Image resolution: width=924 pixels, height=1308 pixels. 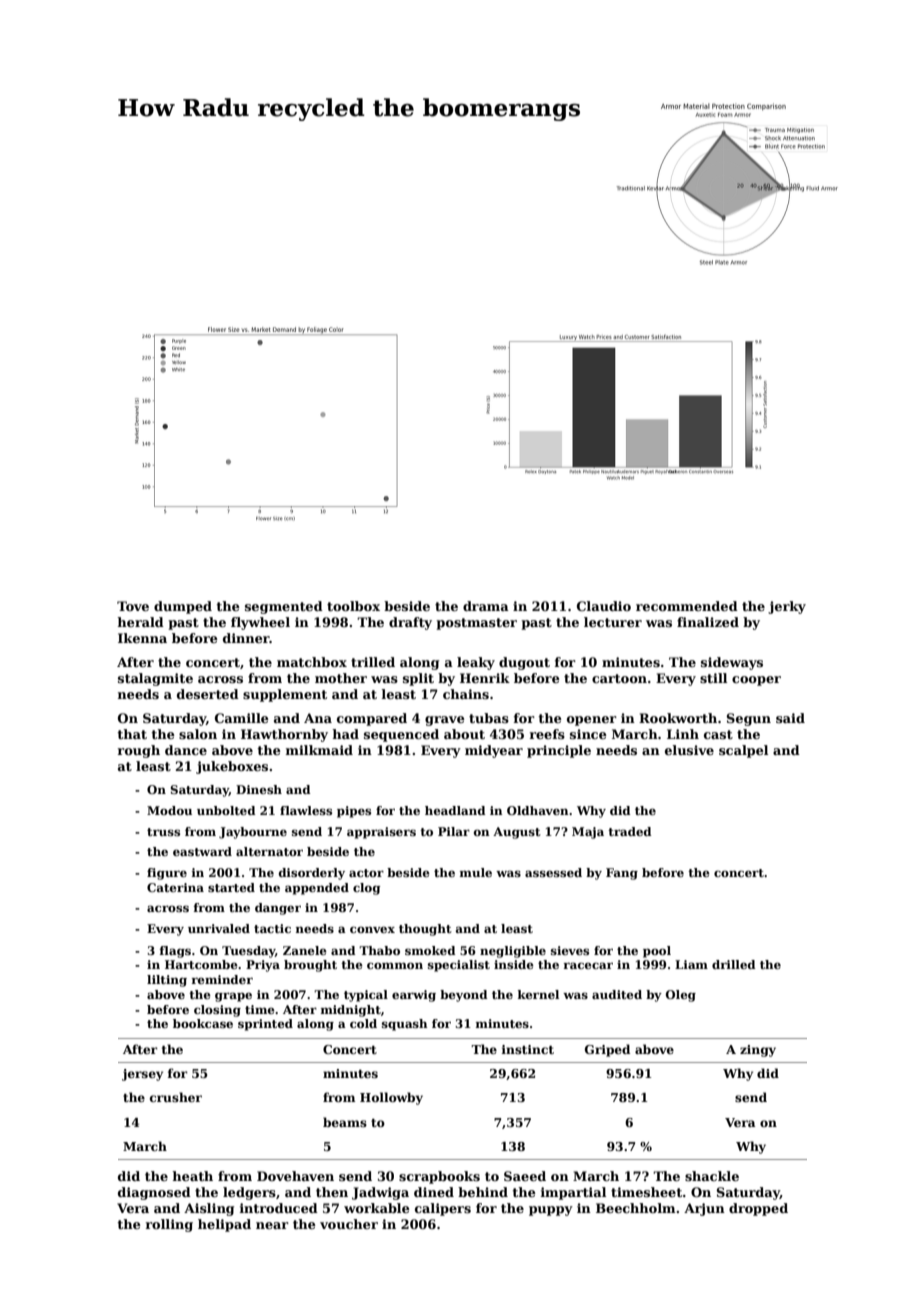 I want to click on Ikenna, so click(x=142, y=638).
